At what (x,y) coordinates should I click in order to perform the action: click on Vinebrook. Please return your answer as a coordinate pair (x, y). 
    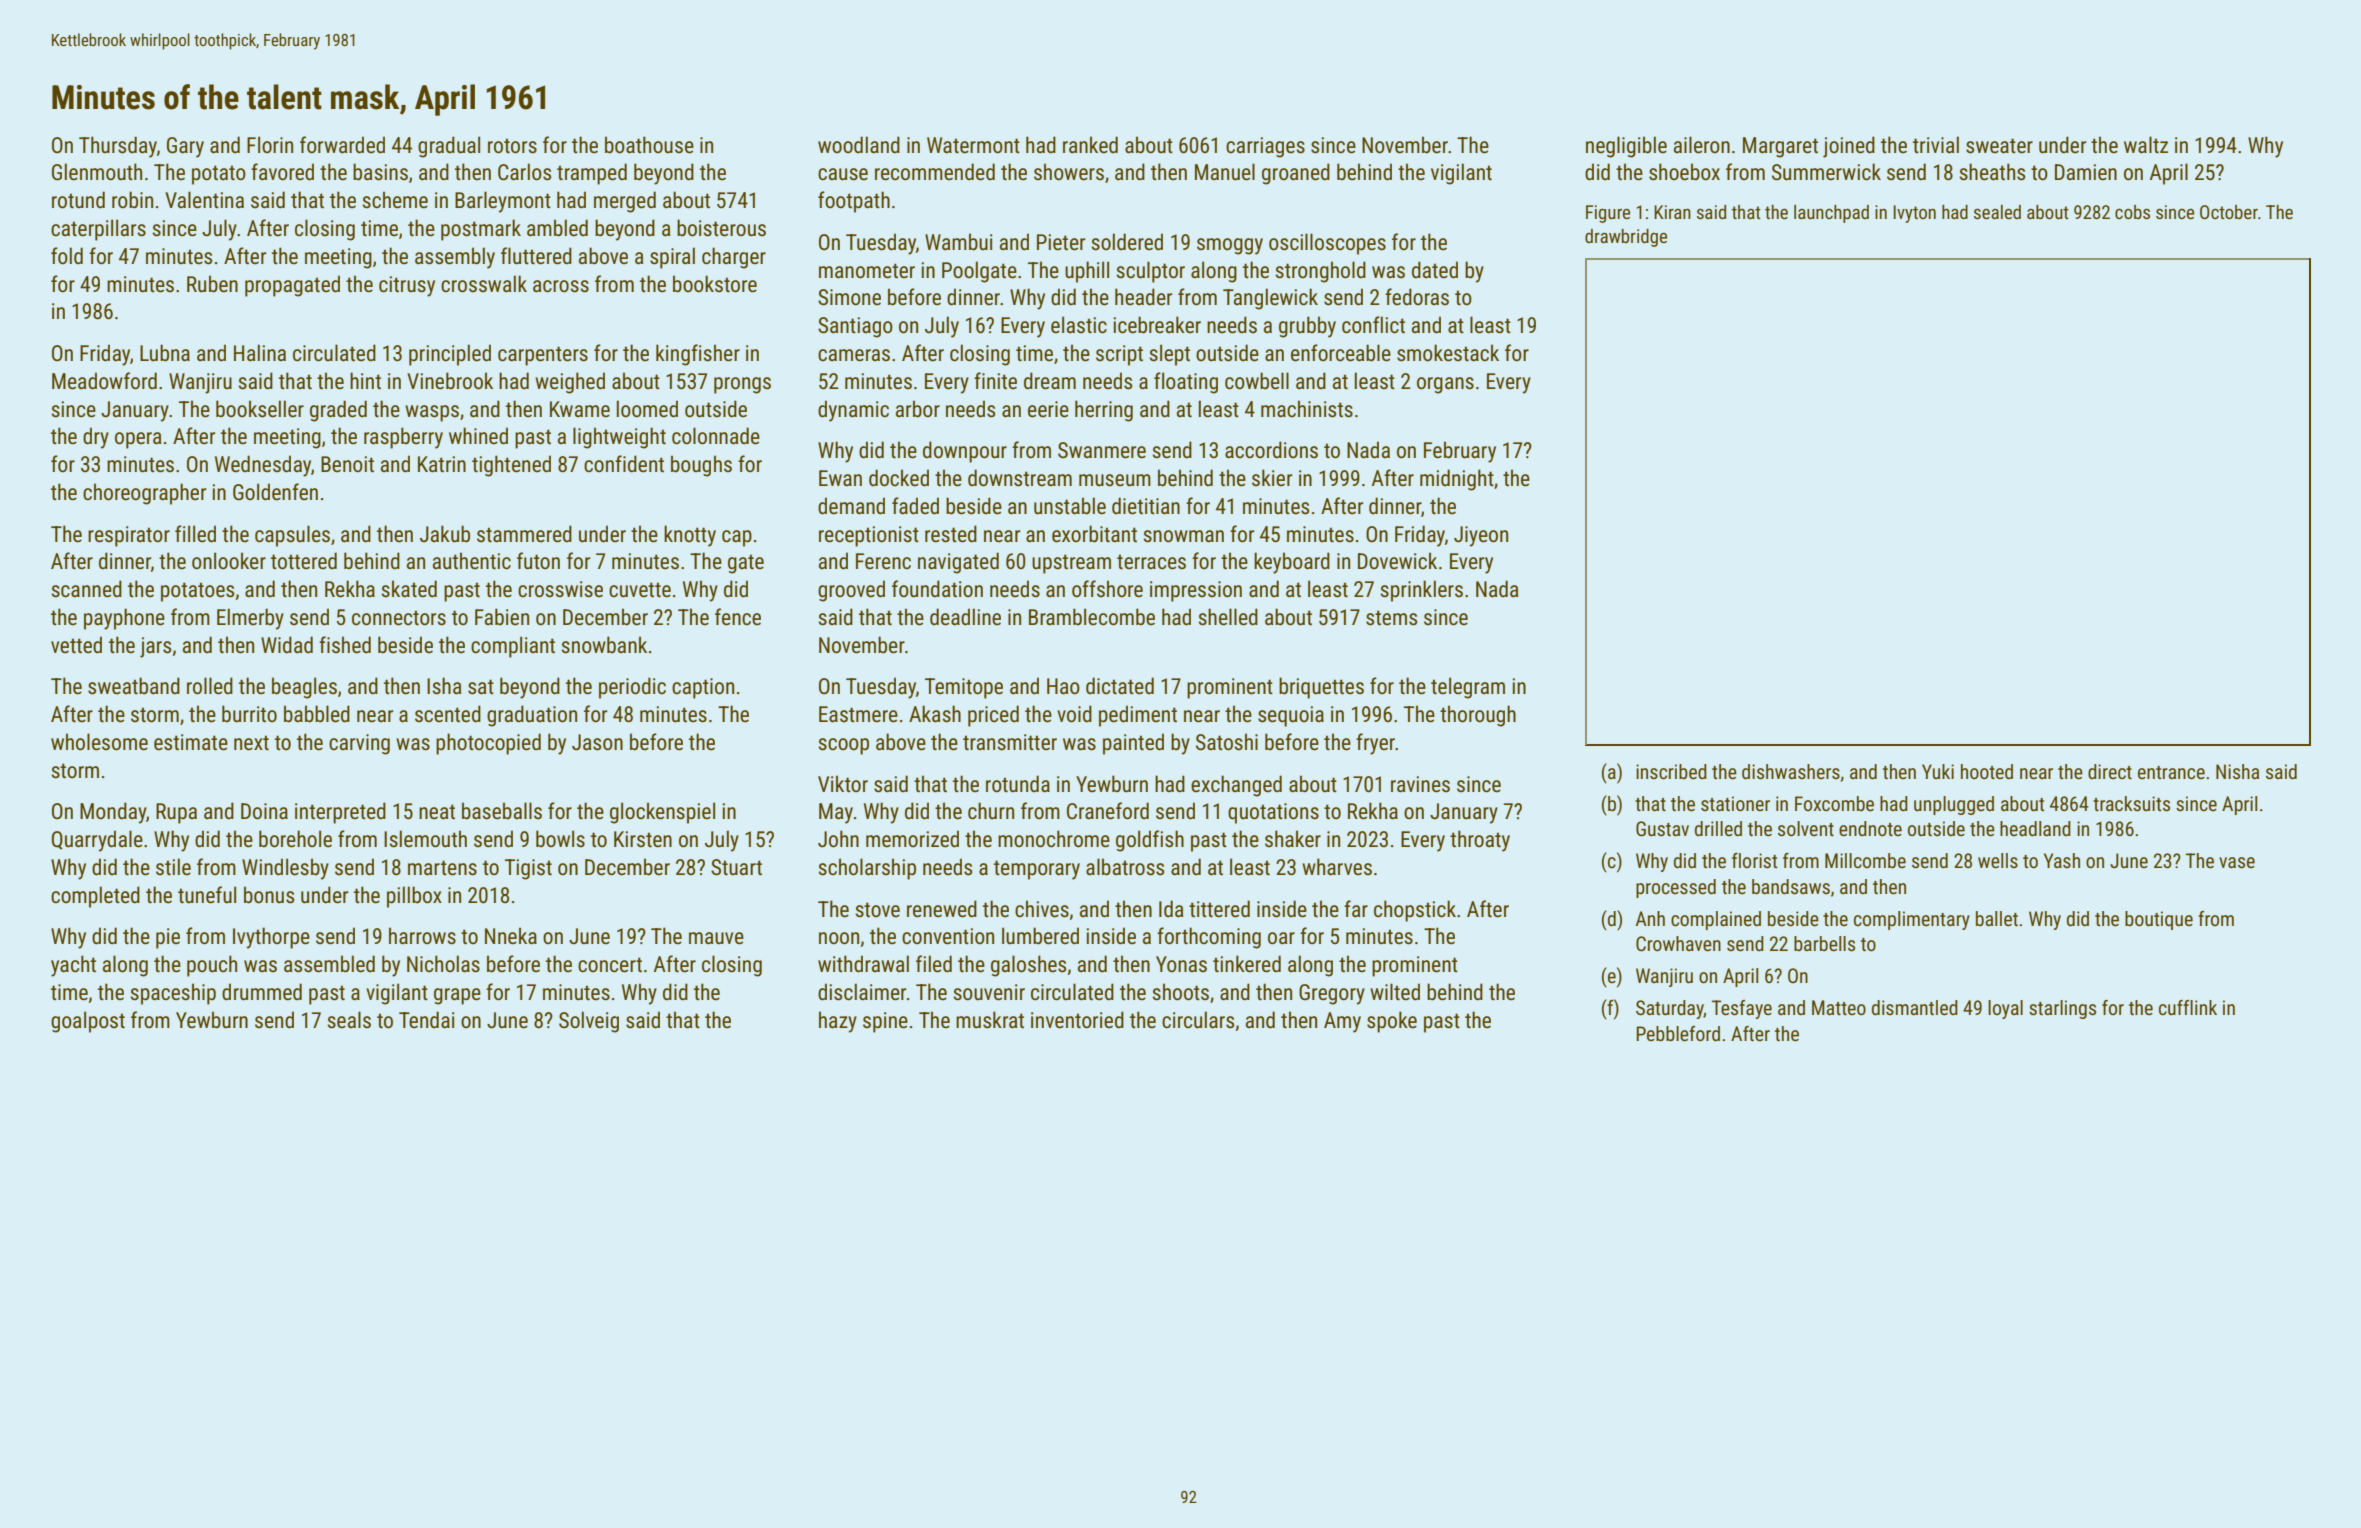
    Looking at the image, I should click on (450, 381).
